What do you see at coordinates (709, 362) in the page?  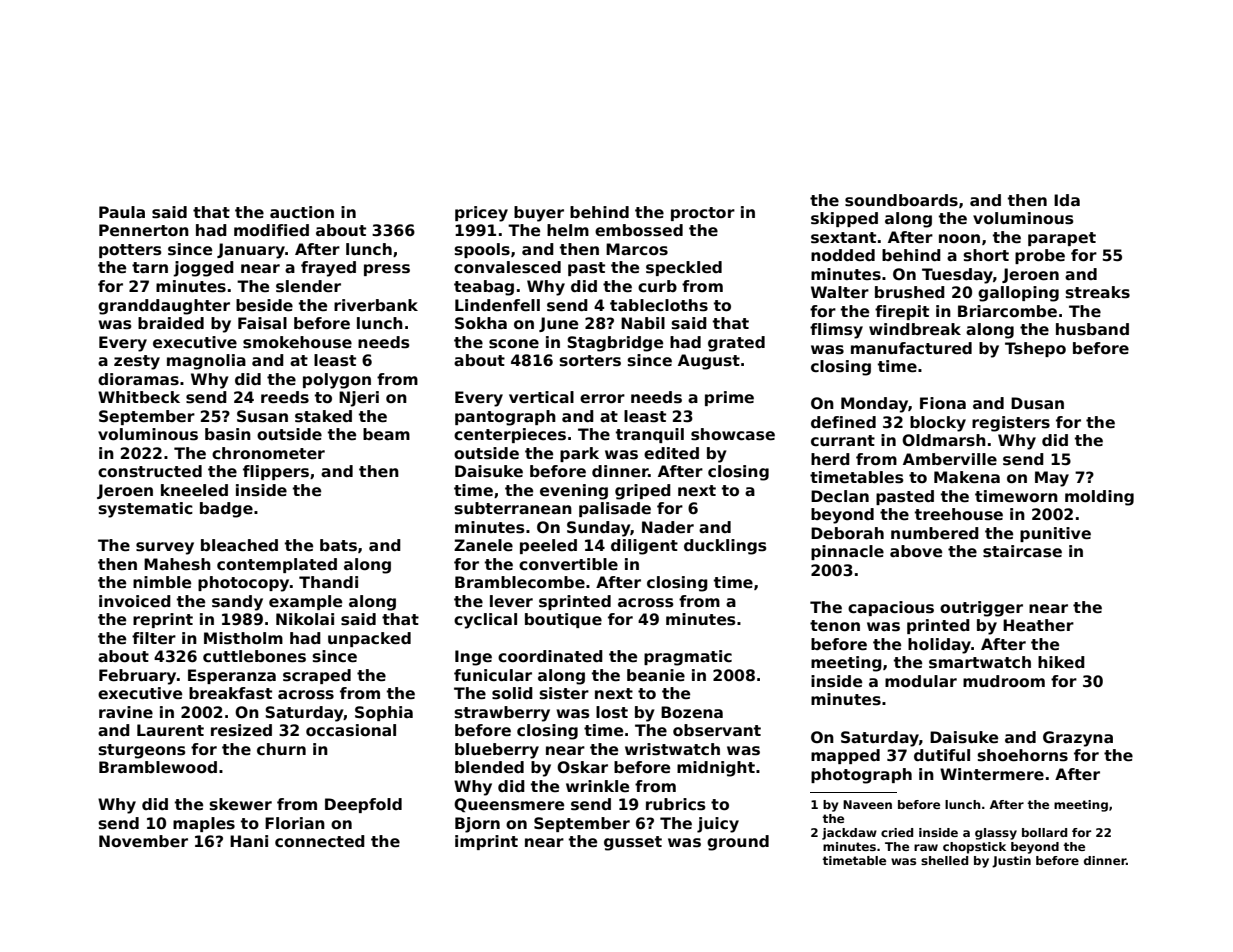 I see `August` at bounding box center [709, 362].
